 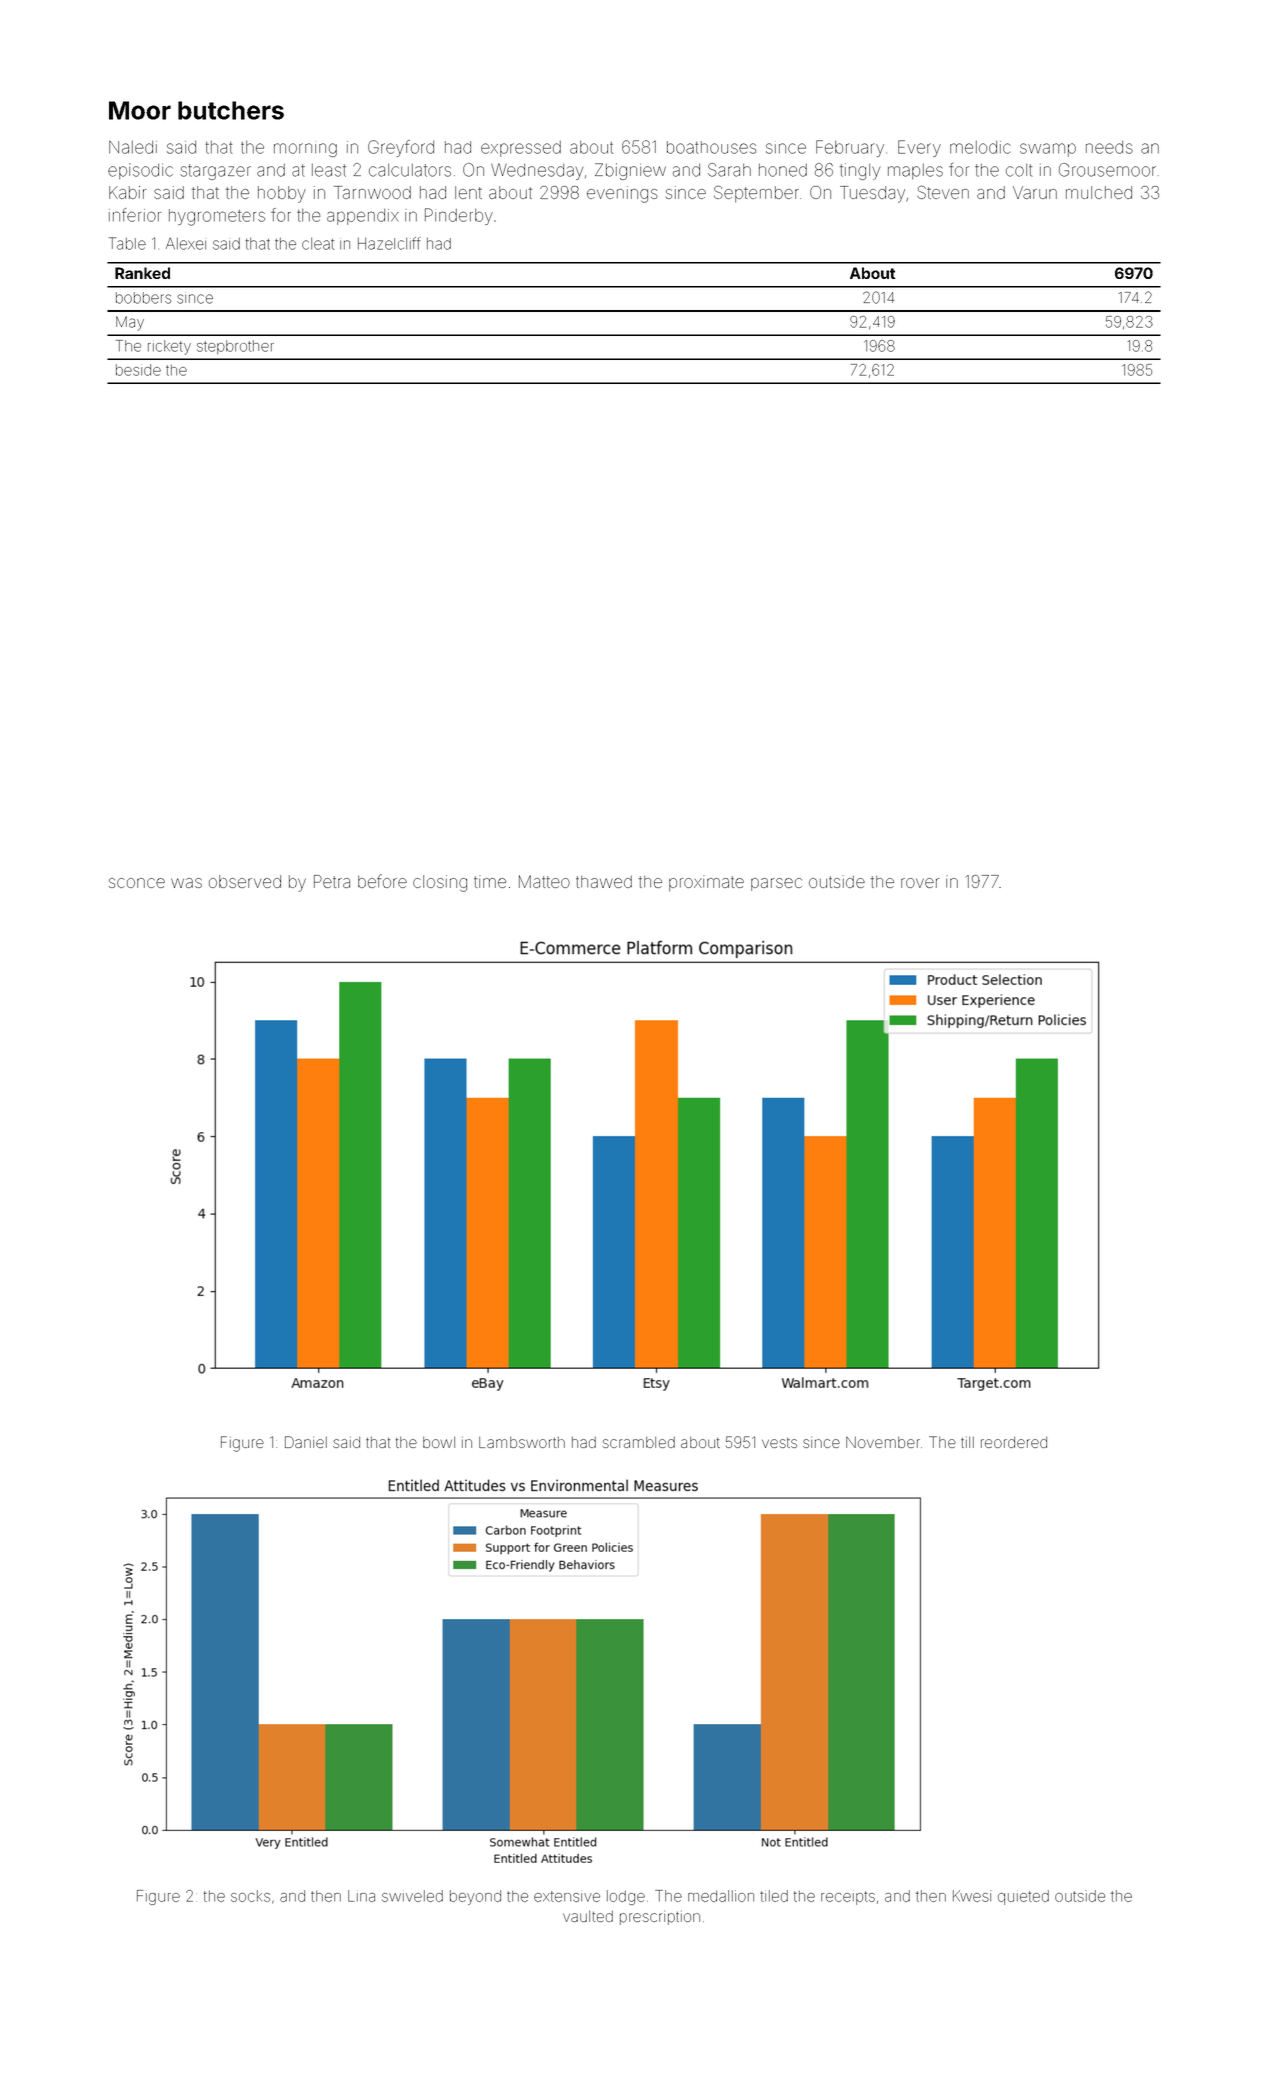 I want to click on Daniel, so click(x=306, y=1442).
